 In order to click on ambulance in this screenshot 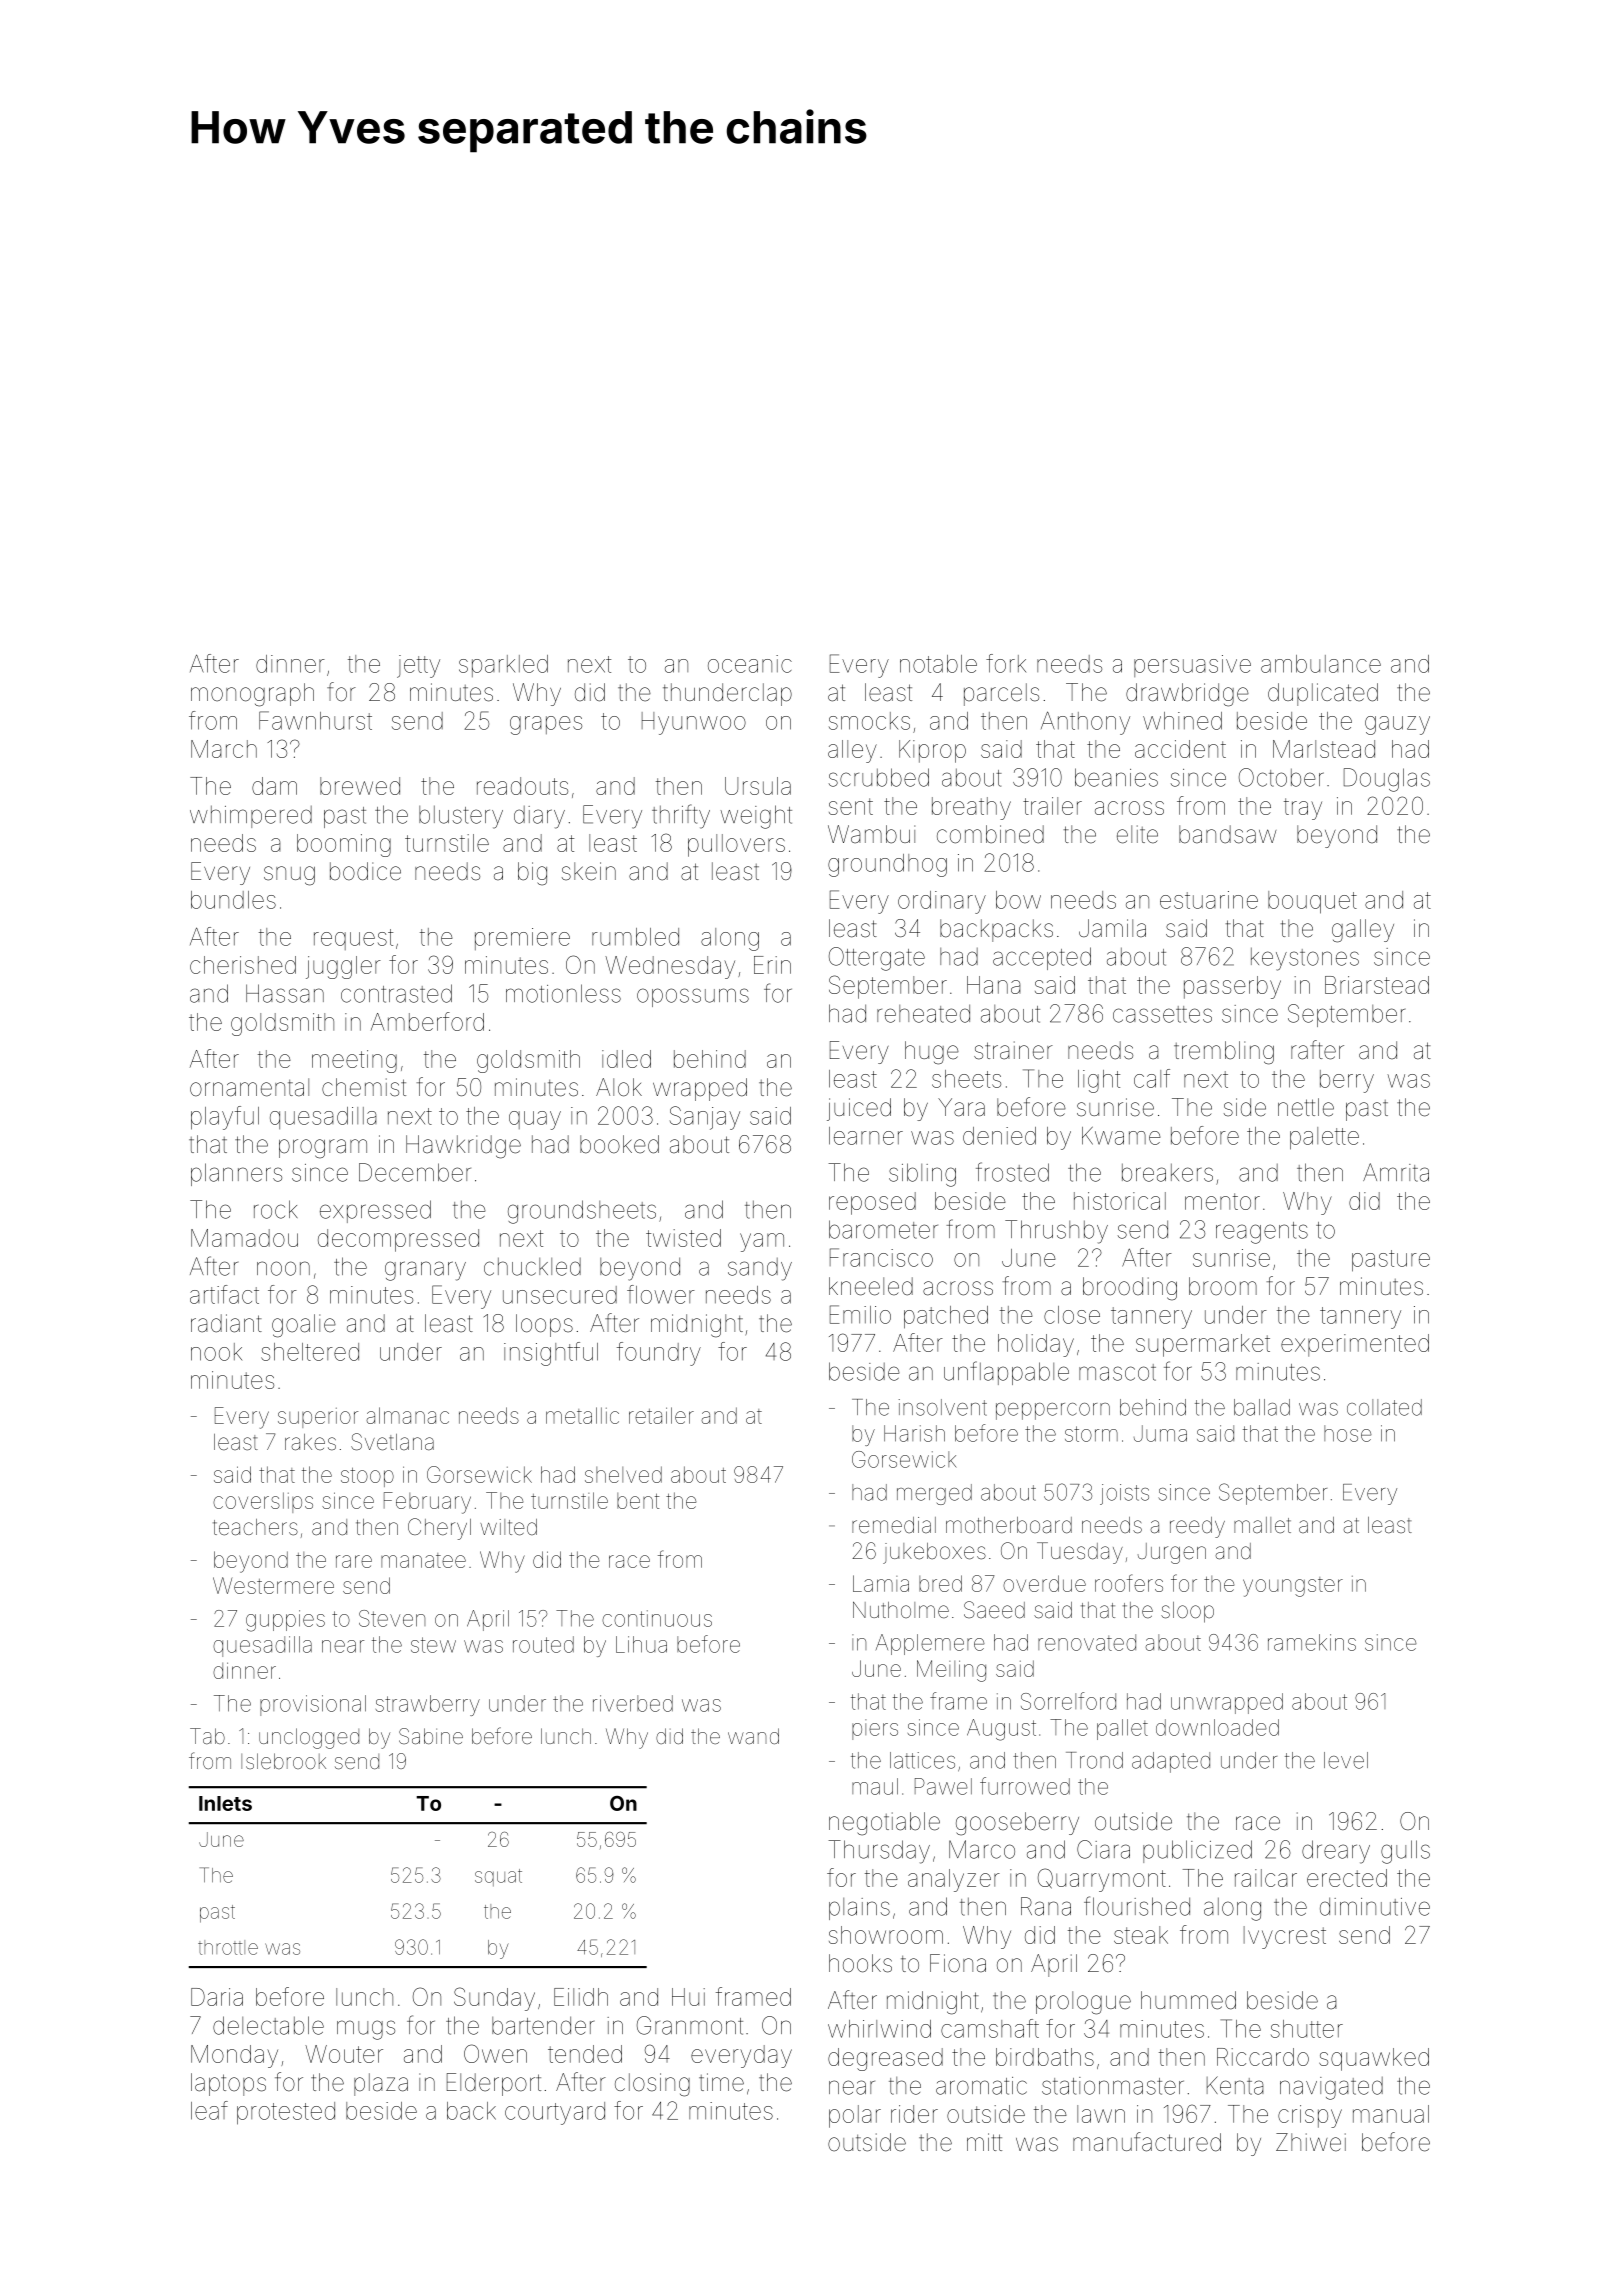, I will do `click(1321, 664)`.
